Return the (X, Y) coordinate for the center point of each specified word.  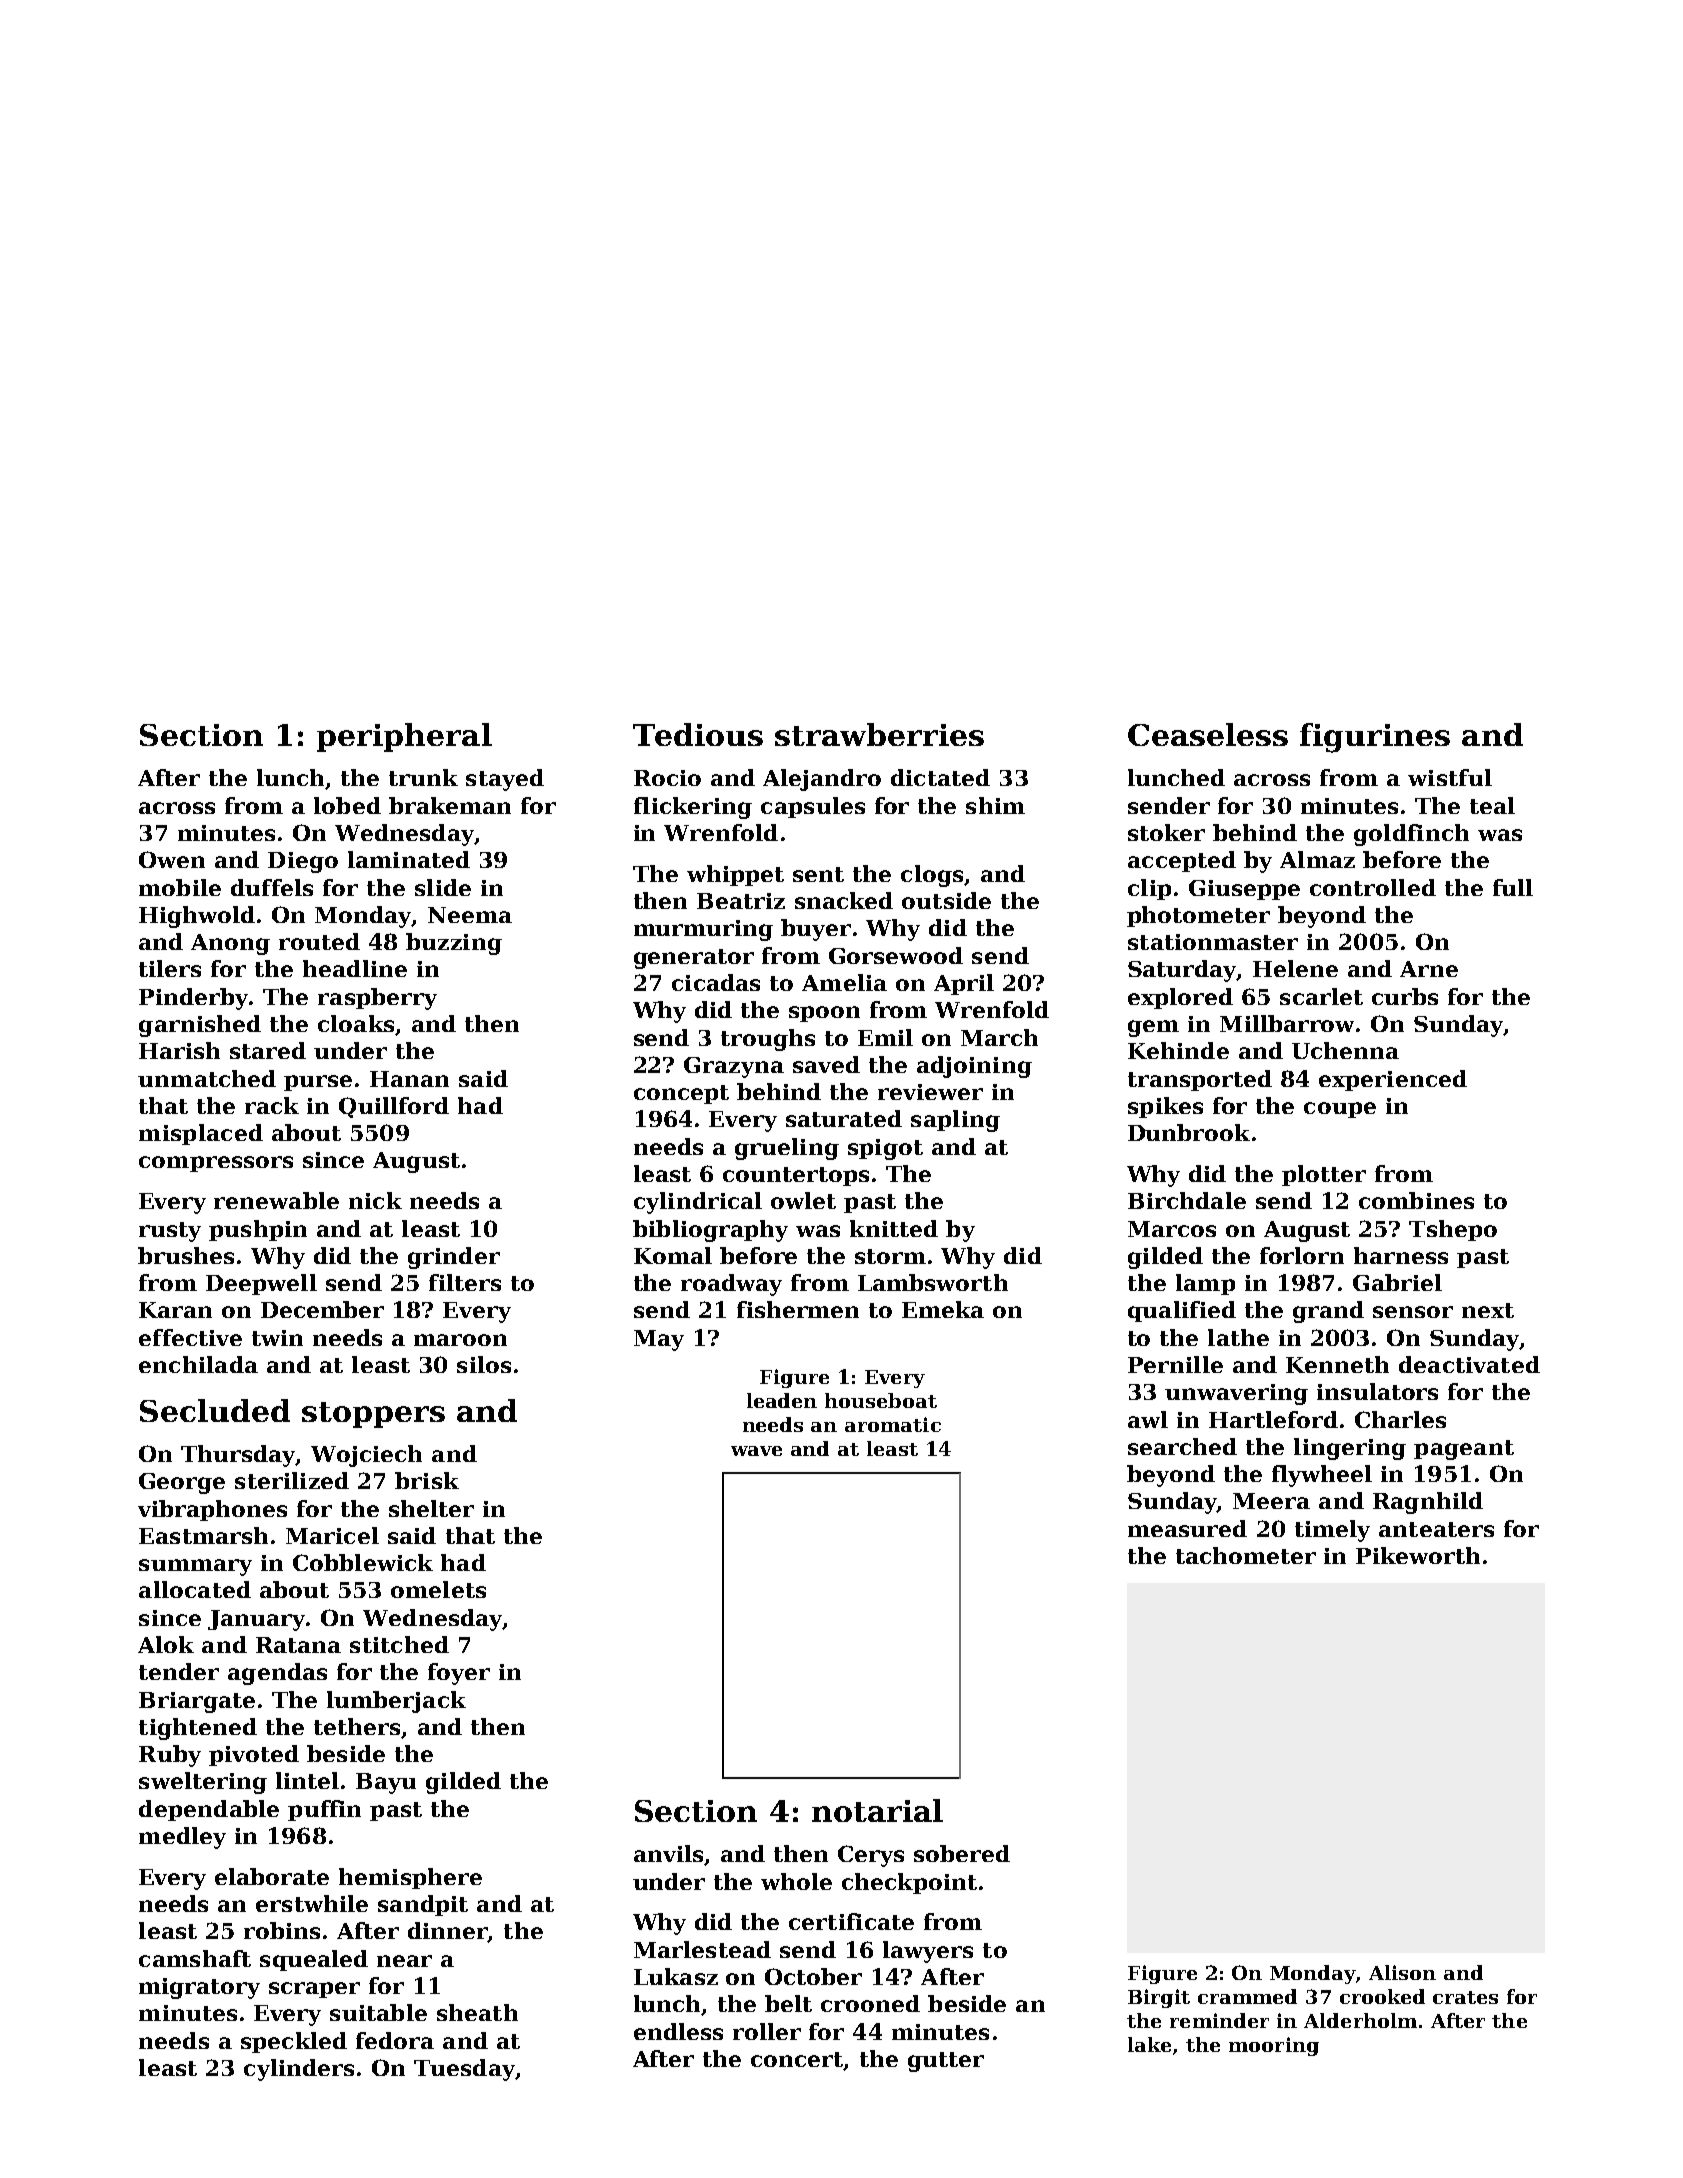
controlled (1373, 887)
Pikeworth (1418, 1555)
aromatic (893, 1424)
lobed (347, 805)
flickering (693, 808)
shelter (431, 1508)
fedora (395, 2040)
